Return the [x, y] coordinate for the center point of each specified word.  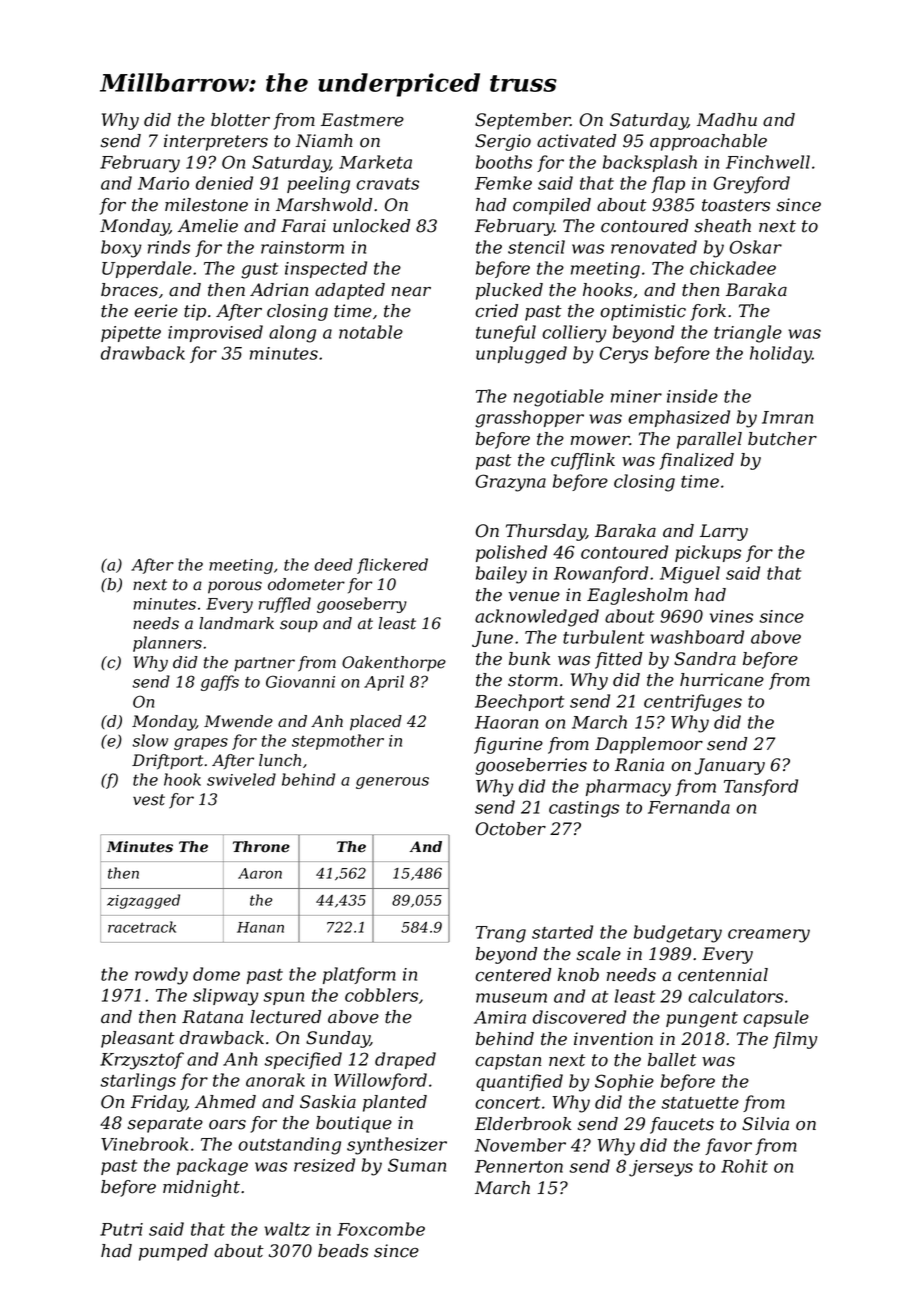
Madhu [727, 120]
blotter [240, 120]
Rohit [744, 1166]
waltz [287, 1229]
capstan [508, 1062]
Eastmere [362, 120]
